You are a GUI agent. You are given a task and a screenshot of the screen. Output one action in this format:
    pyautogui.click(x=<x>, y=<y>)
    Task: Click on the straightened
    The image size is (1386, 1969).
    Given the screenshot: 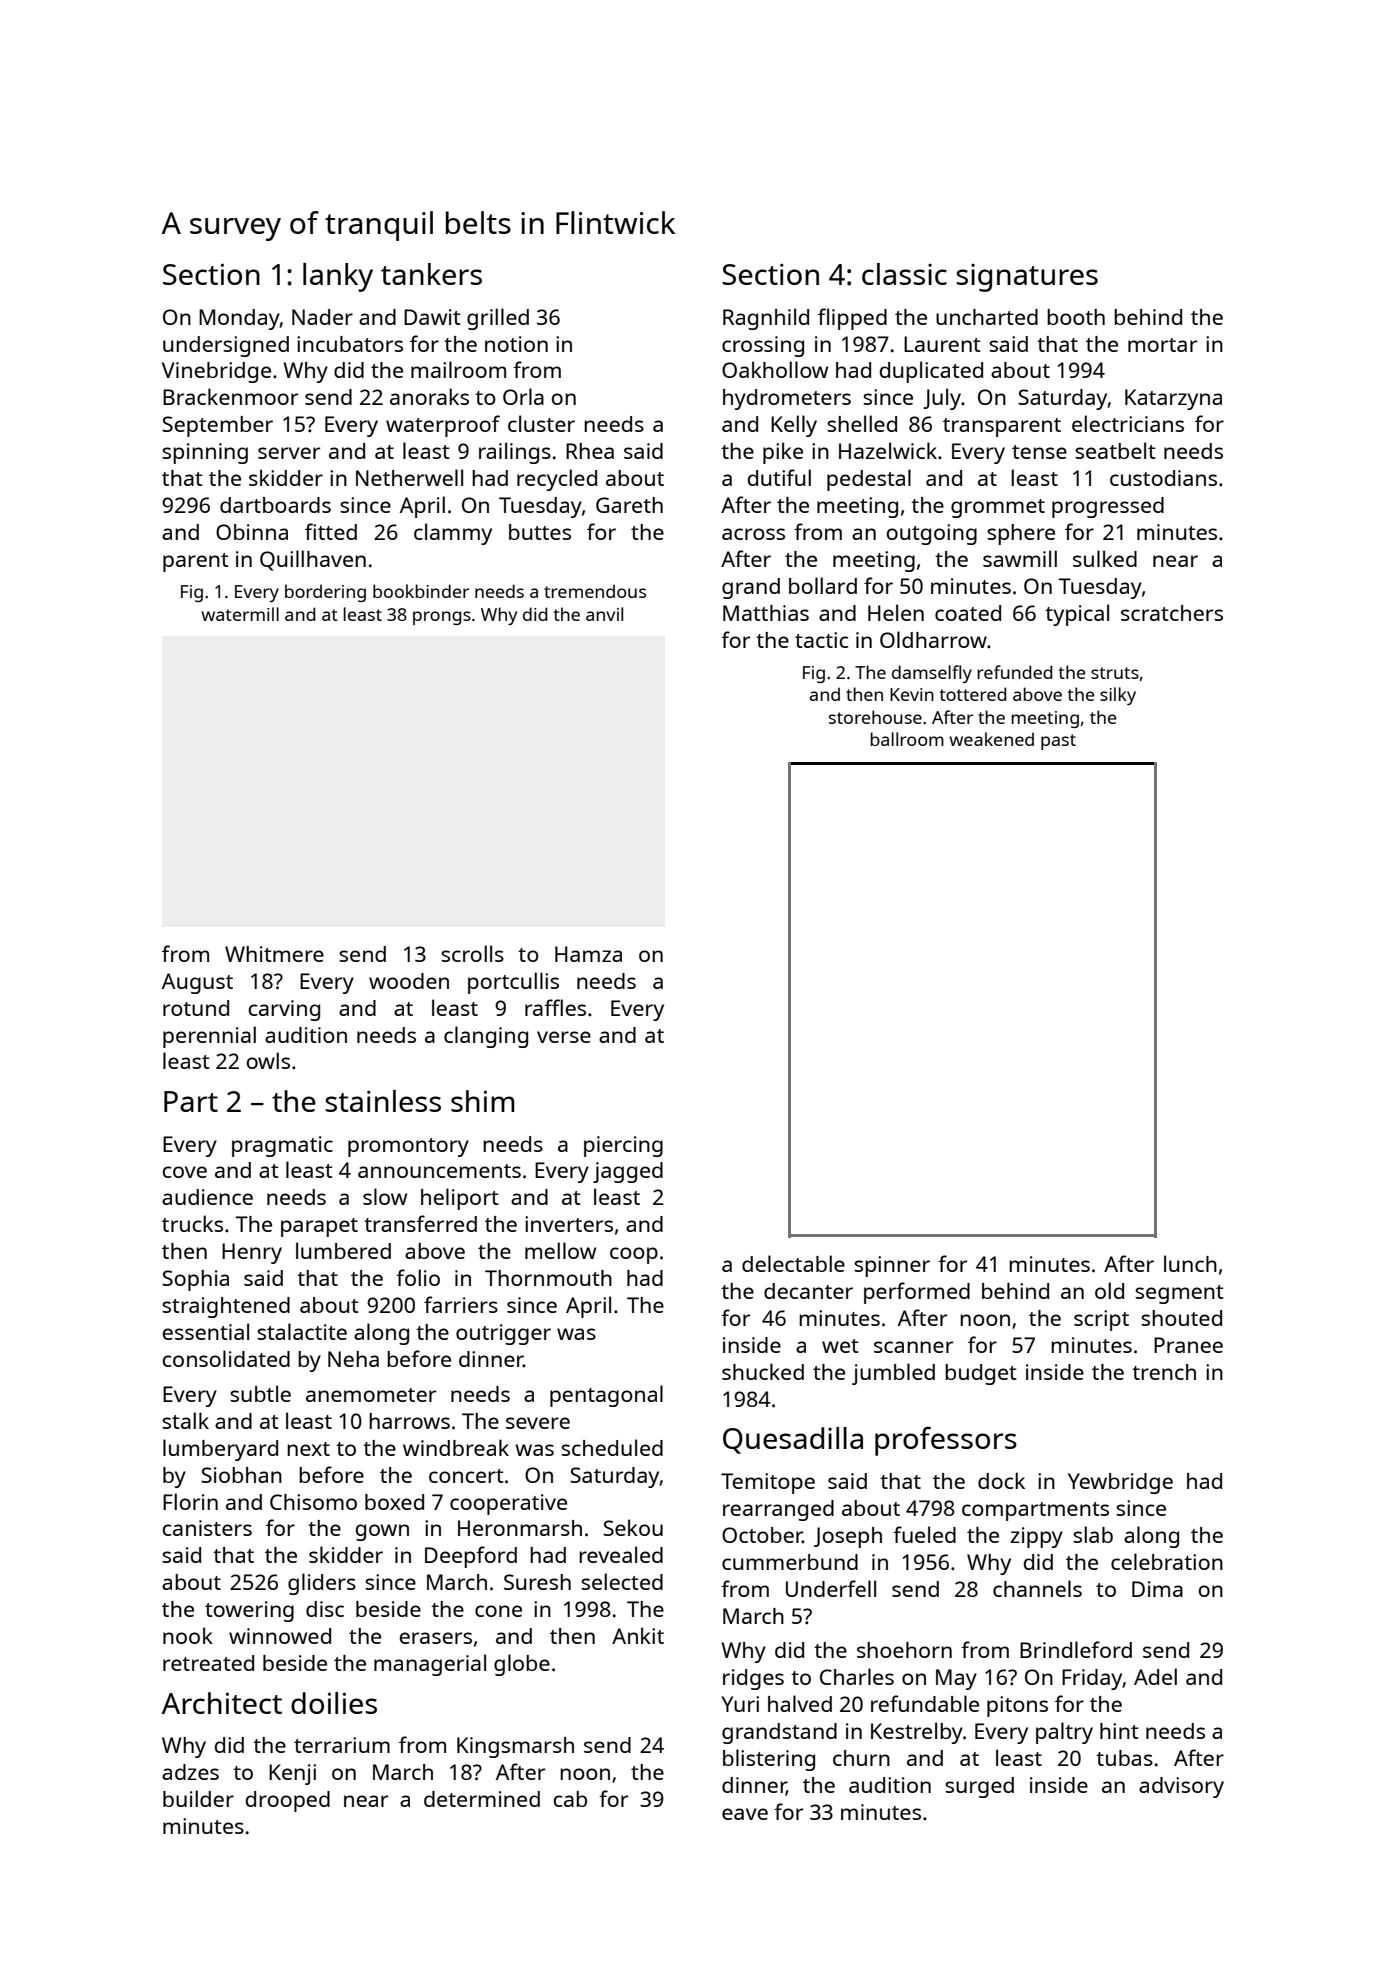 What is the action you would take?
    pyautogui.click(x=226, y=1307)
